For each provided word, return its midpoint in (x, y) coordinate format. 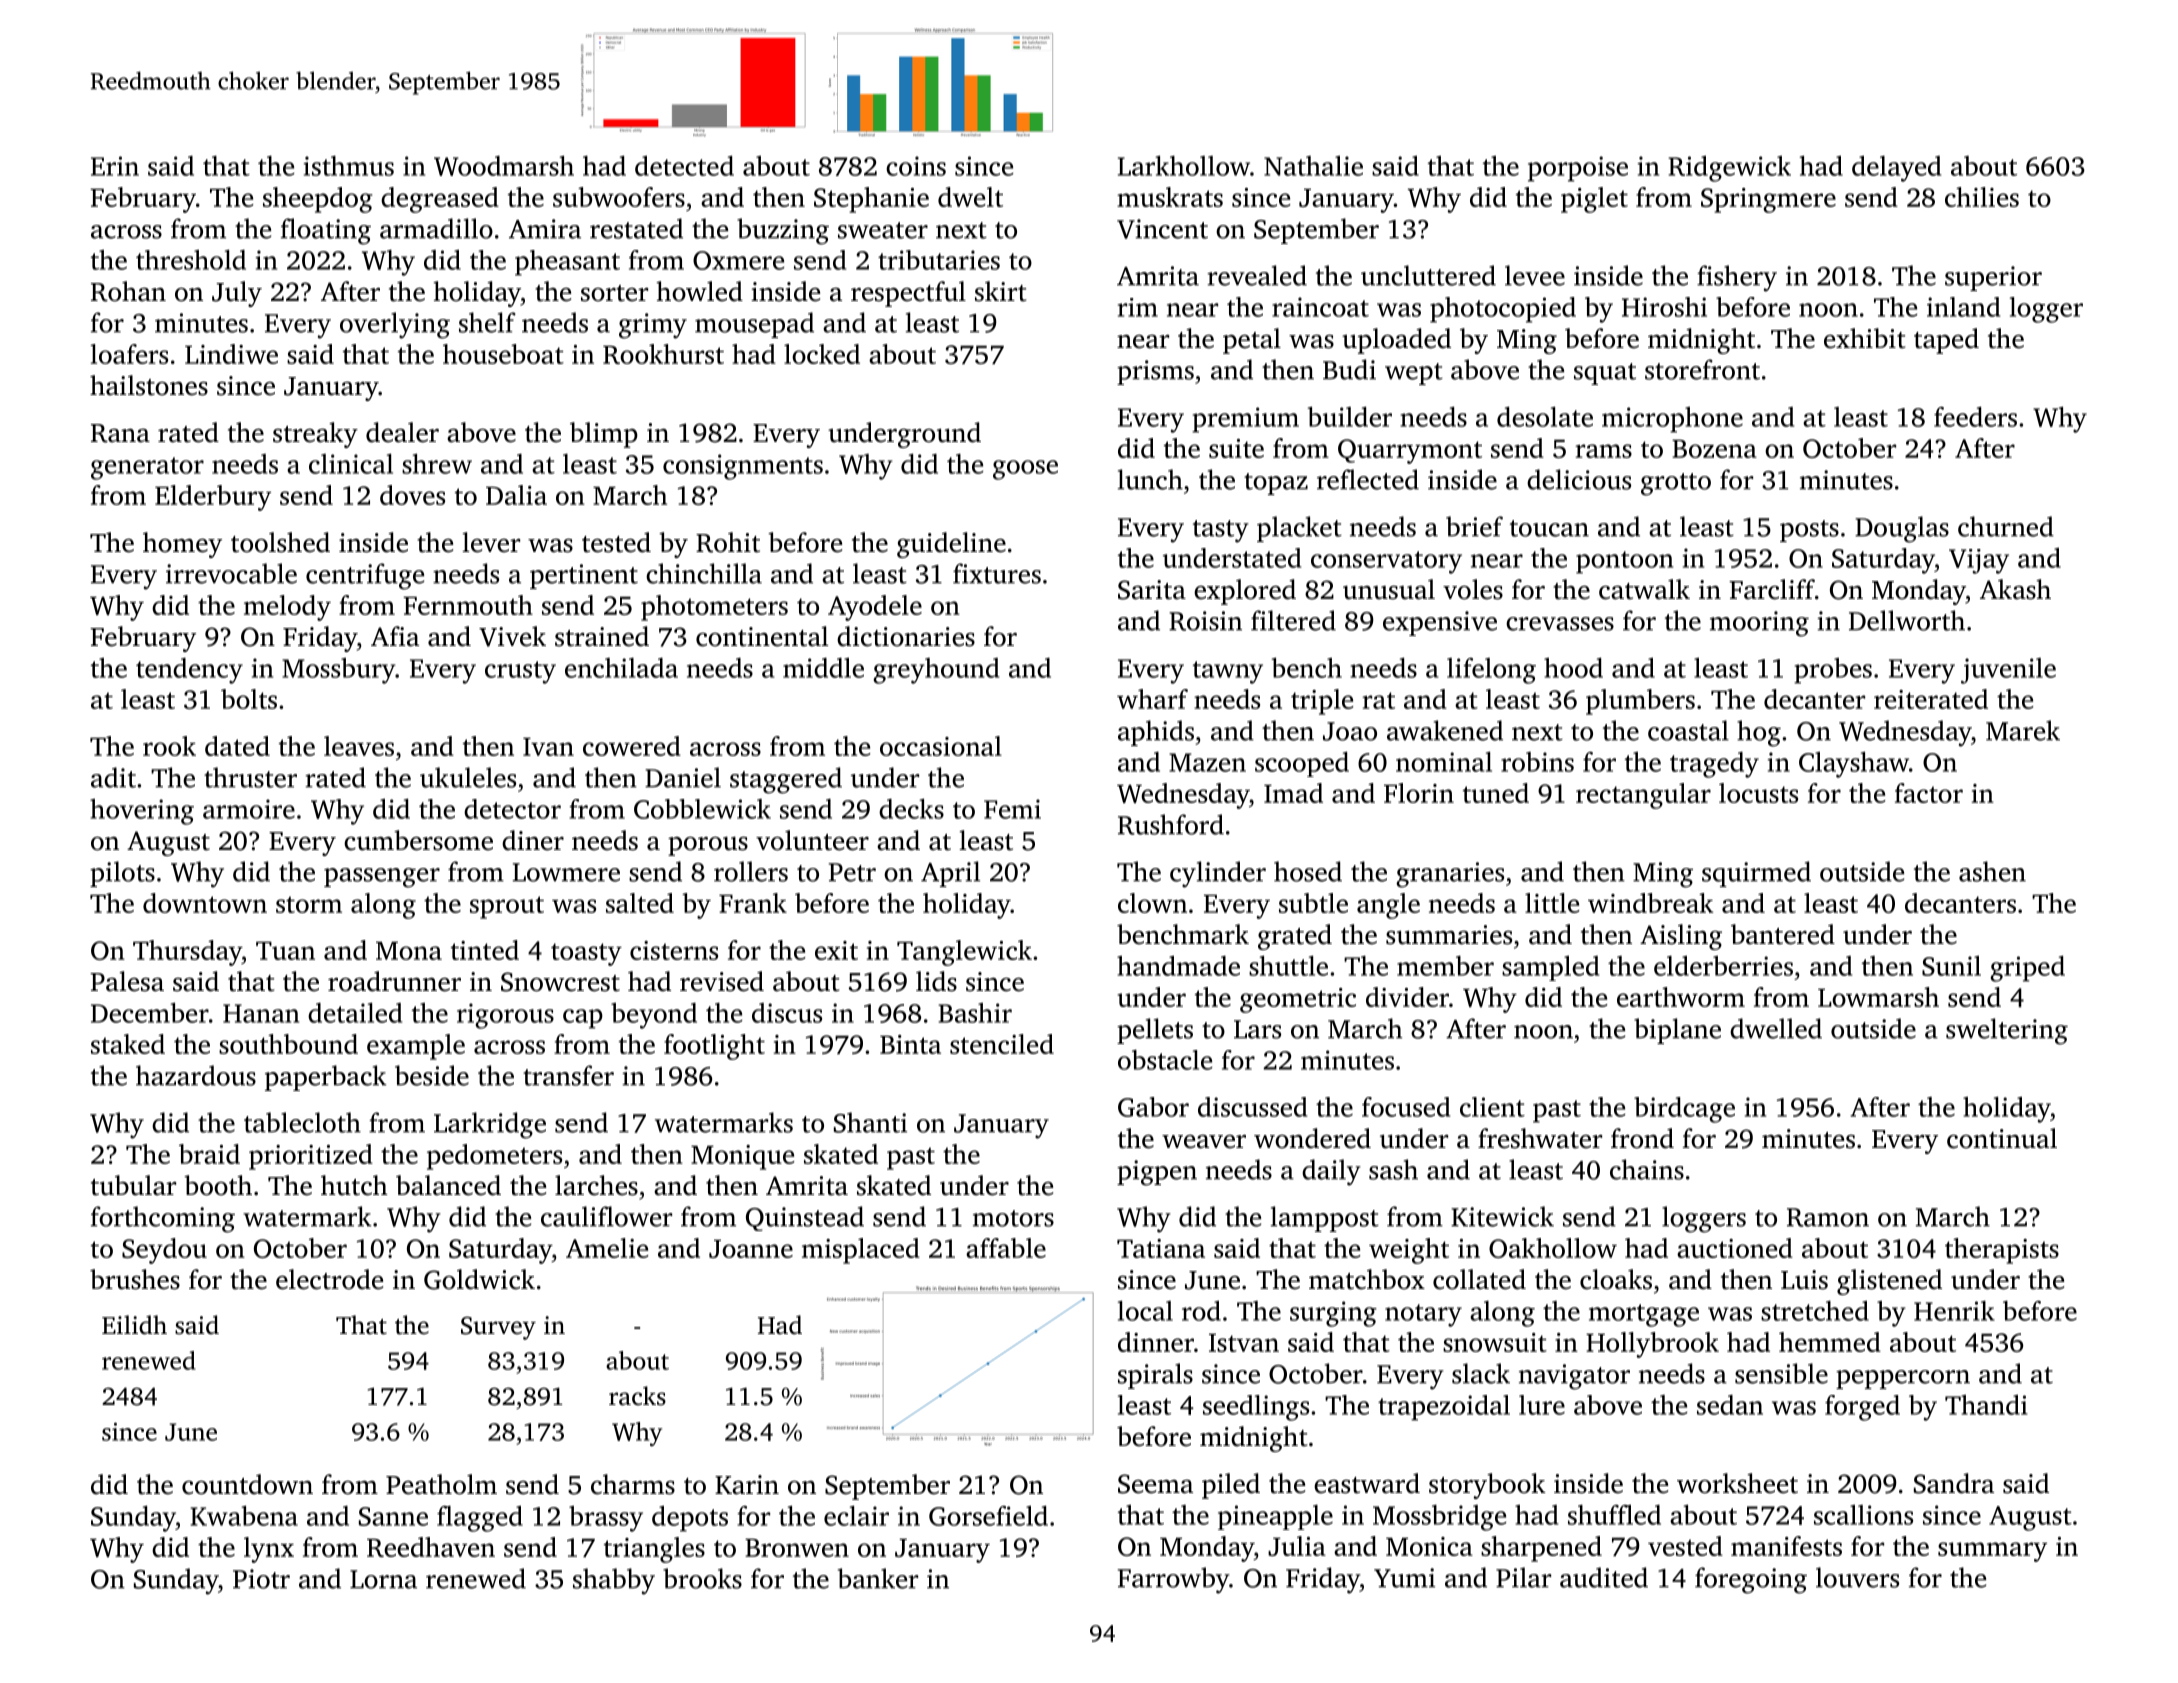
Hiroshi (1664, 307)
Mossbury (338, 671)
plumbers (1640, 702)
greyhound (936, 671)
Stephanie (871, 200)
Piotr (261, 1579)
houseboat (503, 354)
